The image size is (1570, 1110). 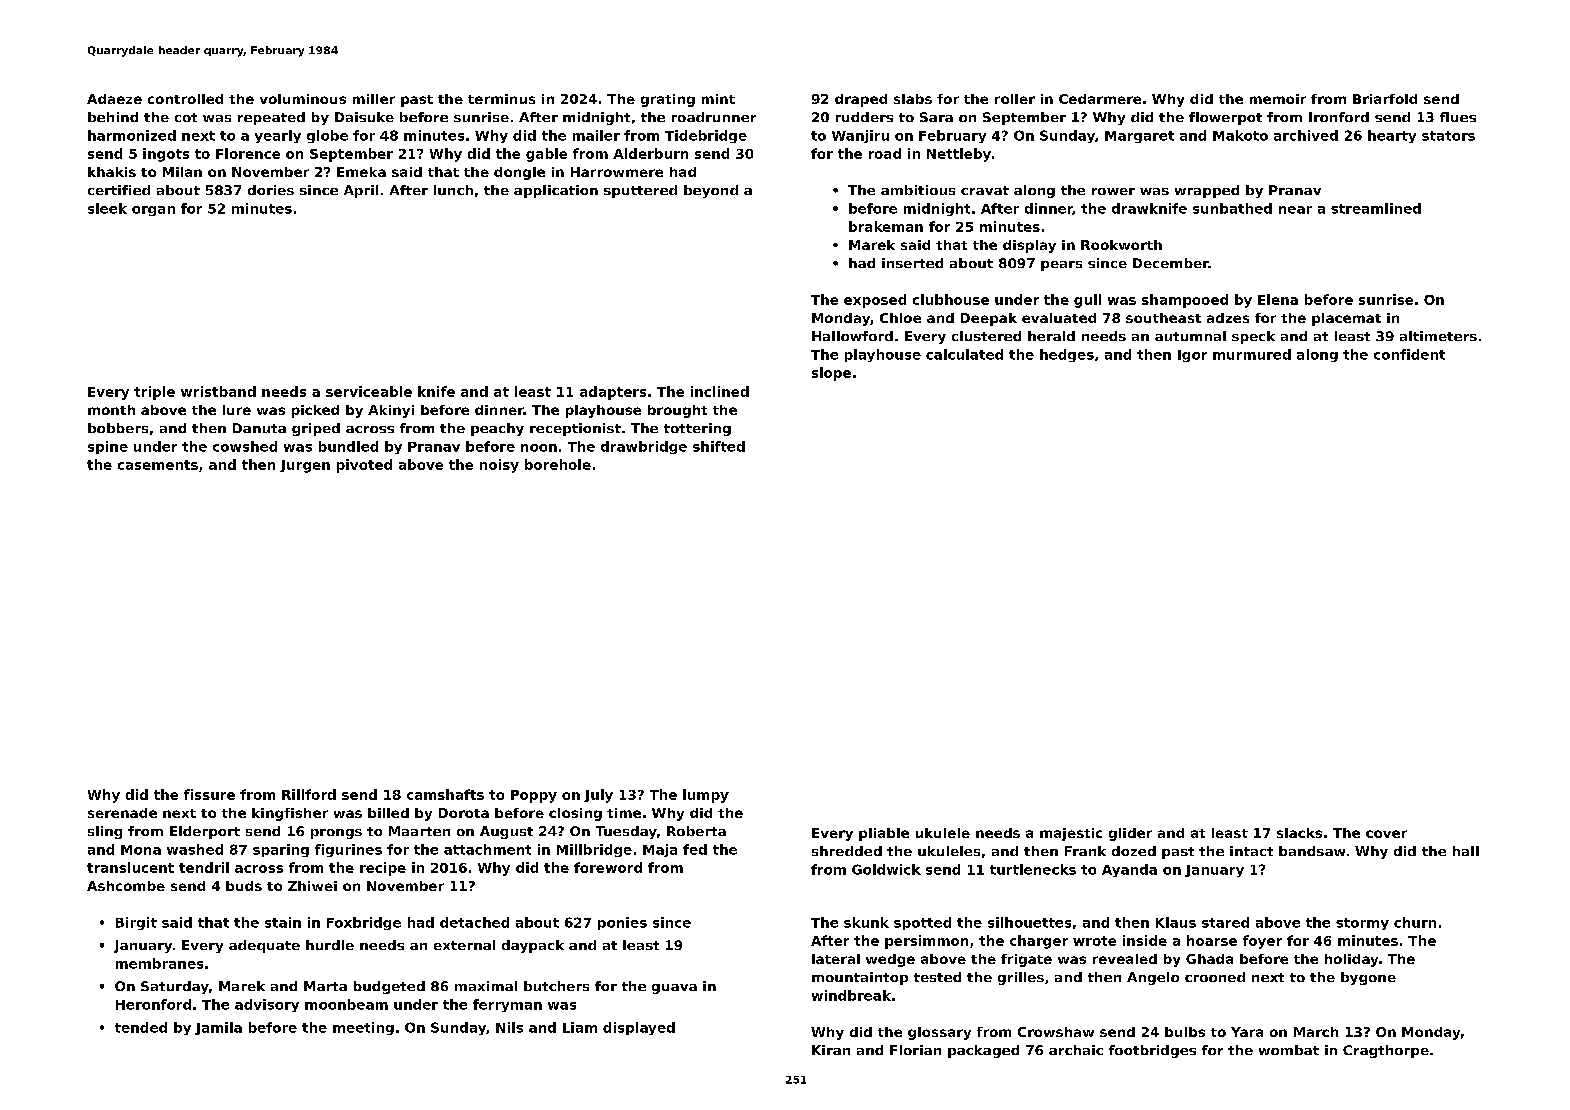 I want to click on placemat, so click(x=1346, y=319).
